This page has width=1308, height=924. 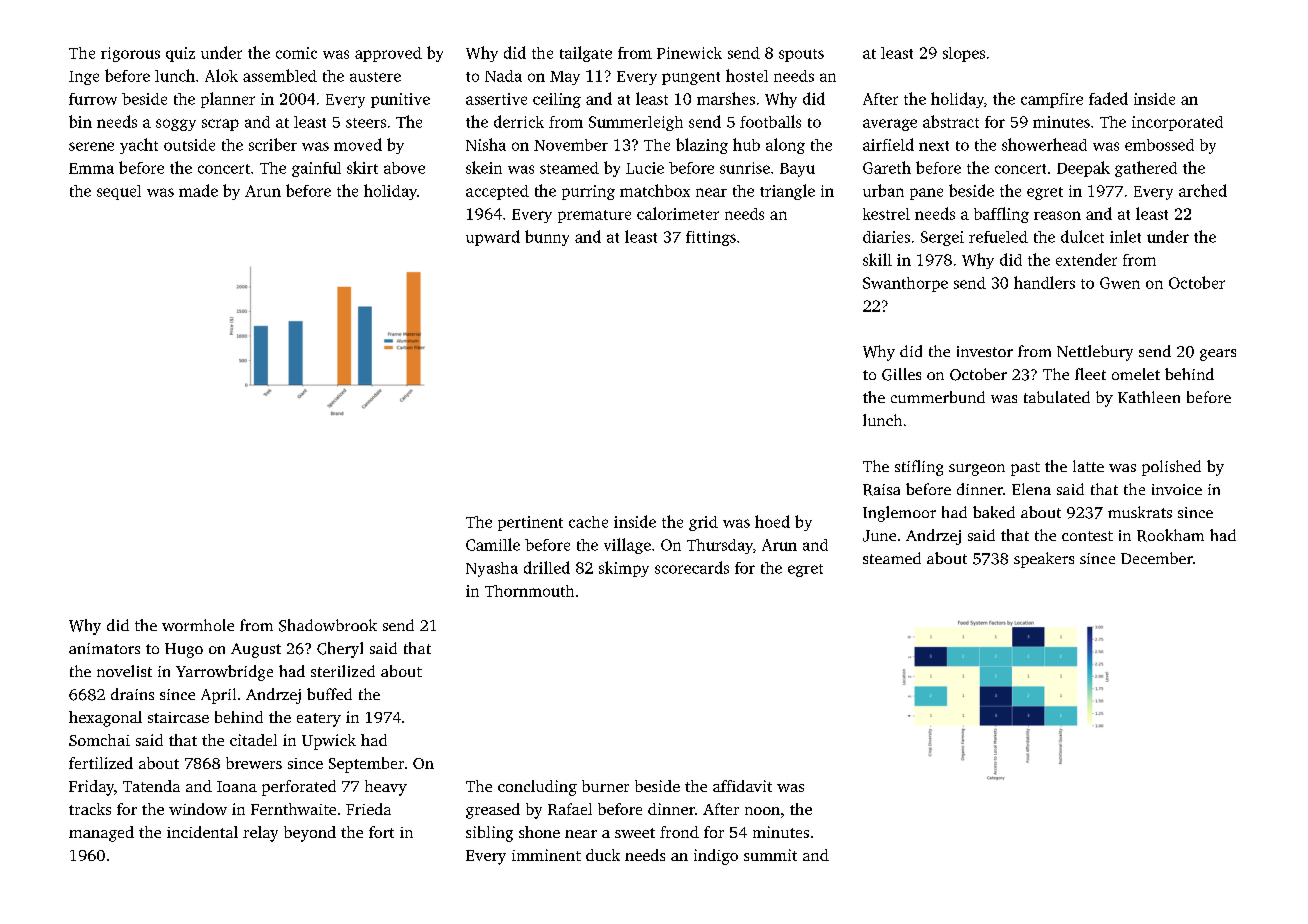 What do you see at coordinates (964, 54) in the page?
I see `slopes` at bounding box center [964, 54].
